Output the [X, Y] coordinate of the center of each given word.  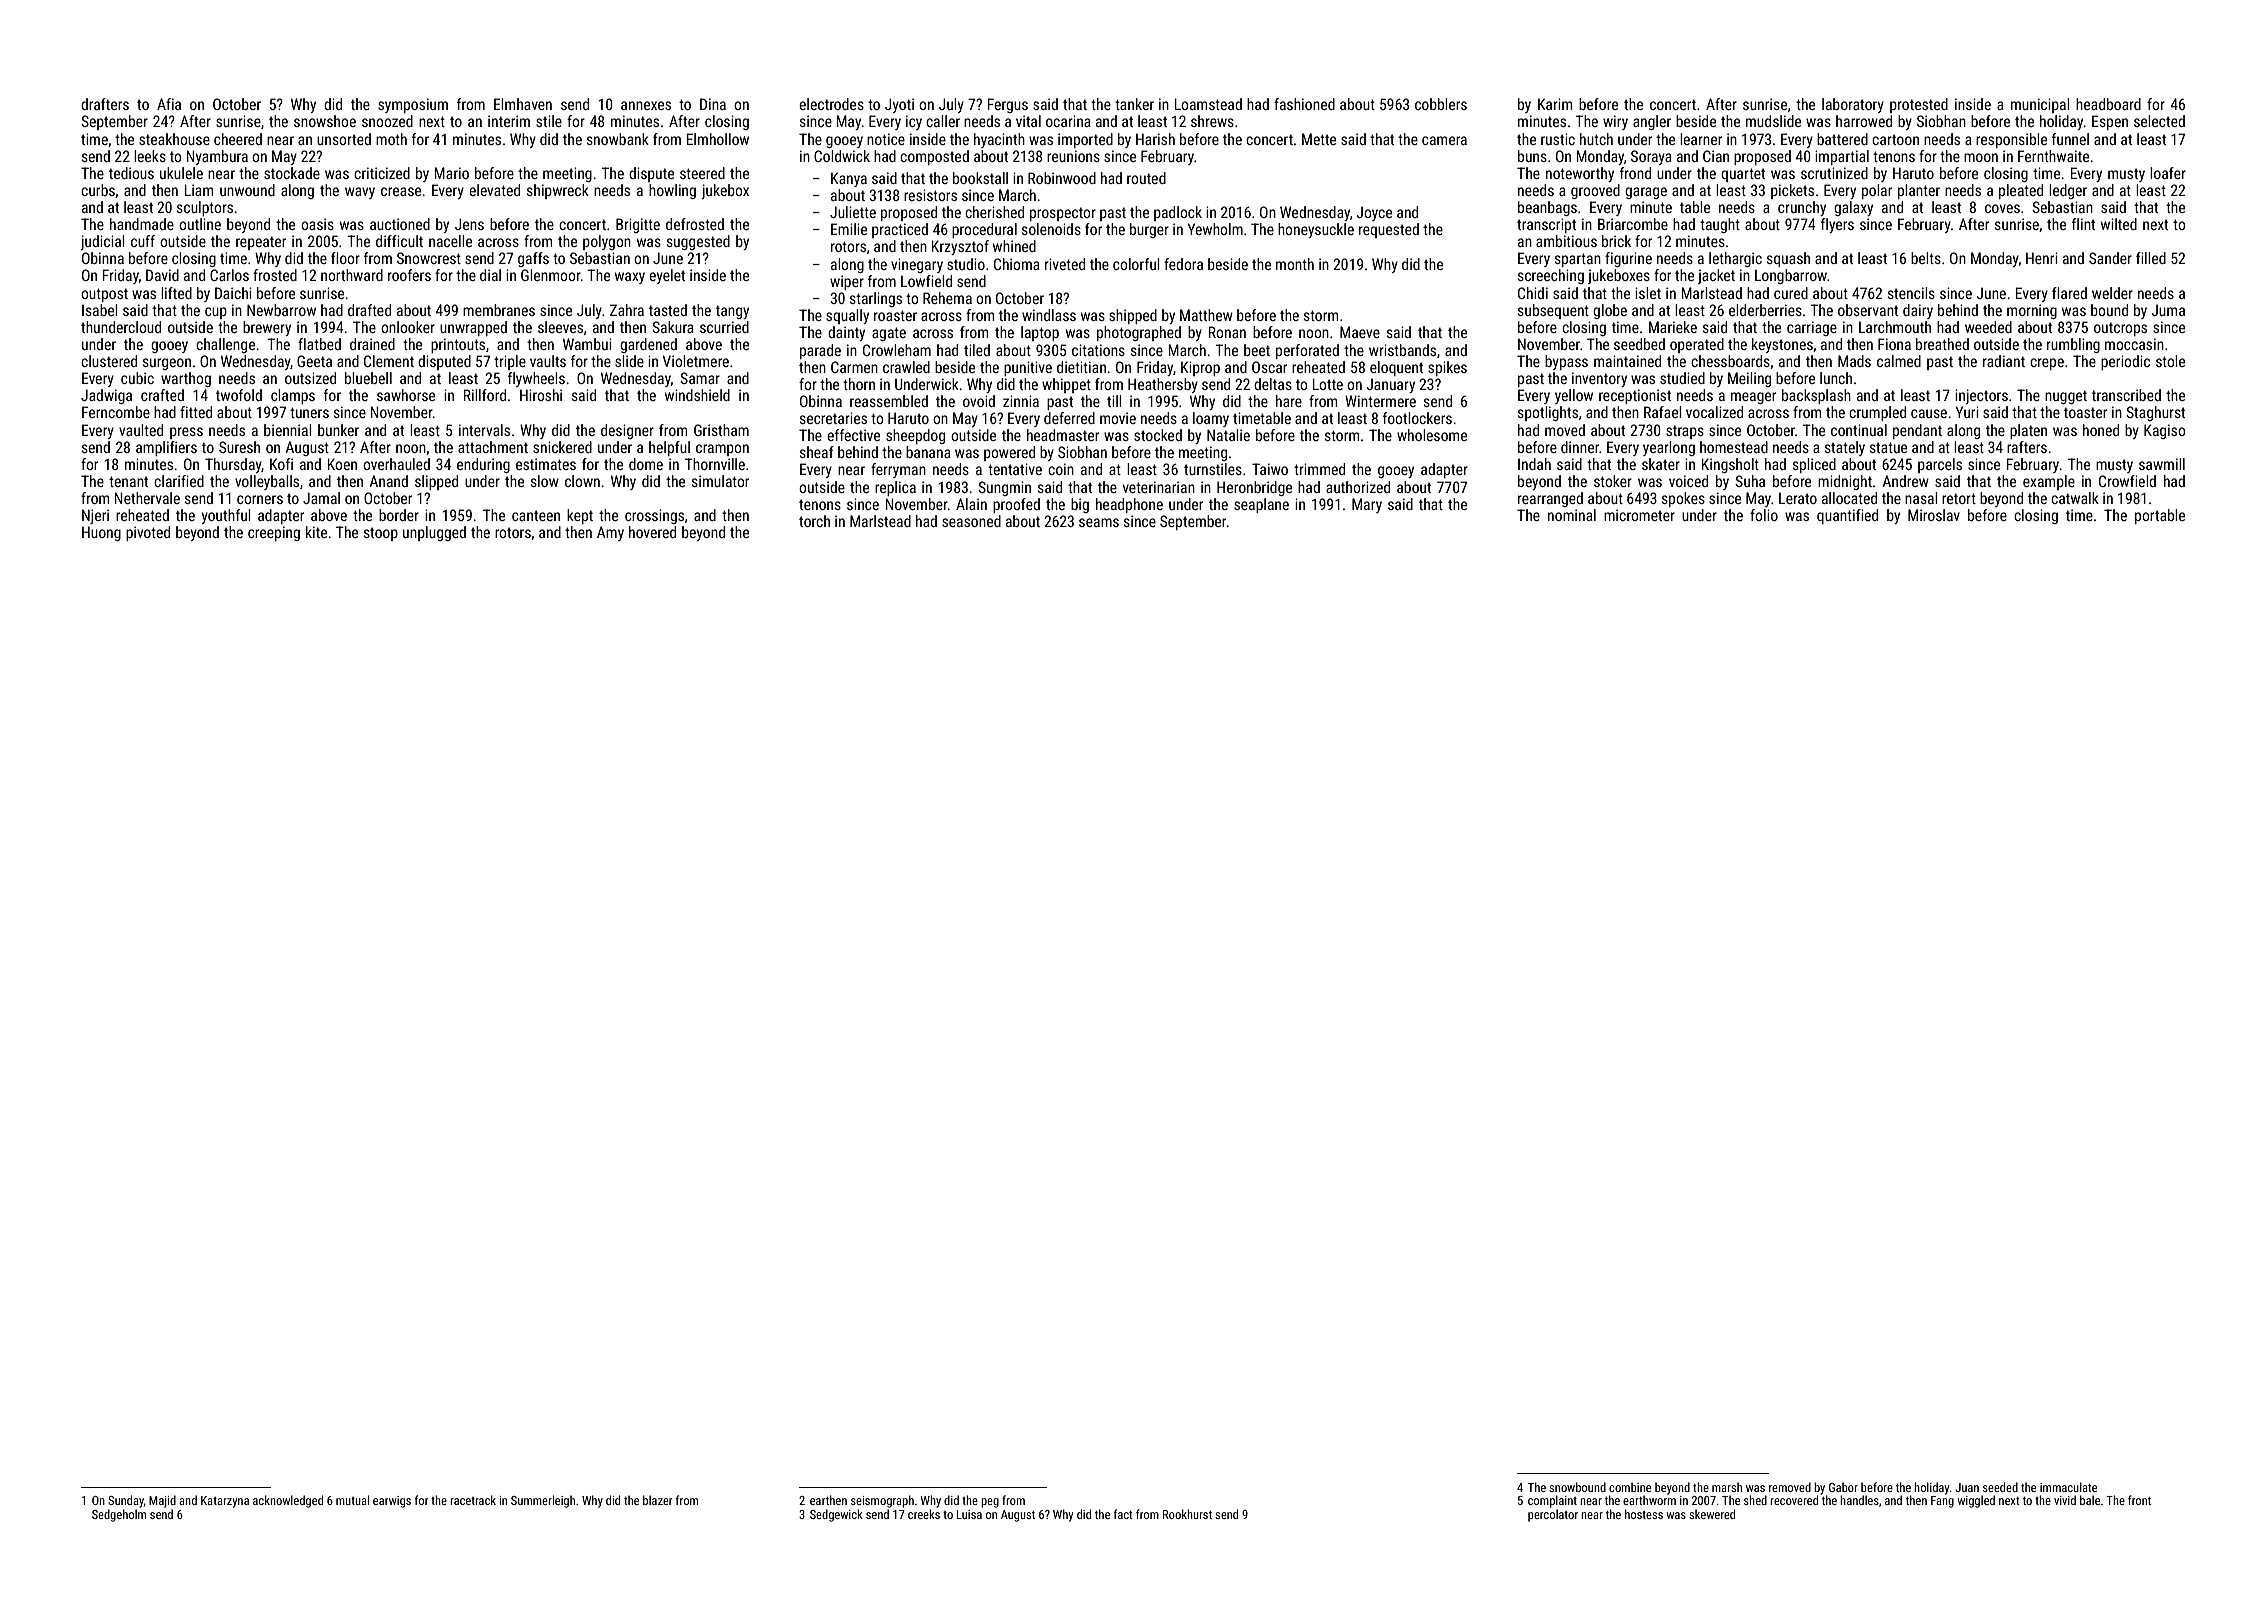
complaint [1552, 1501]
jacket [1716, 276]
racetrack [473, 1500]
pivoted [148, 533]
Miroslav [1934, 515]
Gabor [1843, 1487]
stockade [292, 173]
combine [1630, 1487]
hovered [652, 532]
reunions [1073, 156]
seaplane [1261, 505]
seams [1099, 522]
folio [1764, 515]
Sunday [126, 1501]
